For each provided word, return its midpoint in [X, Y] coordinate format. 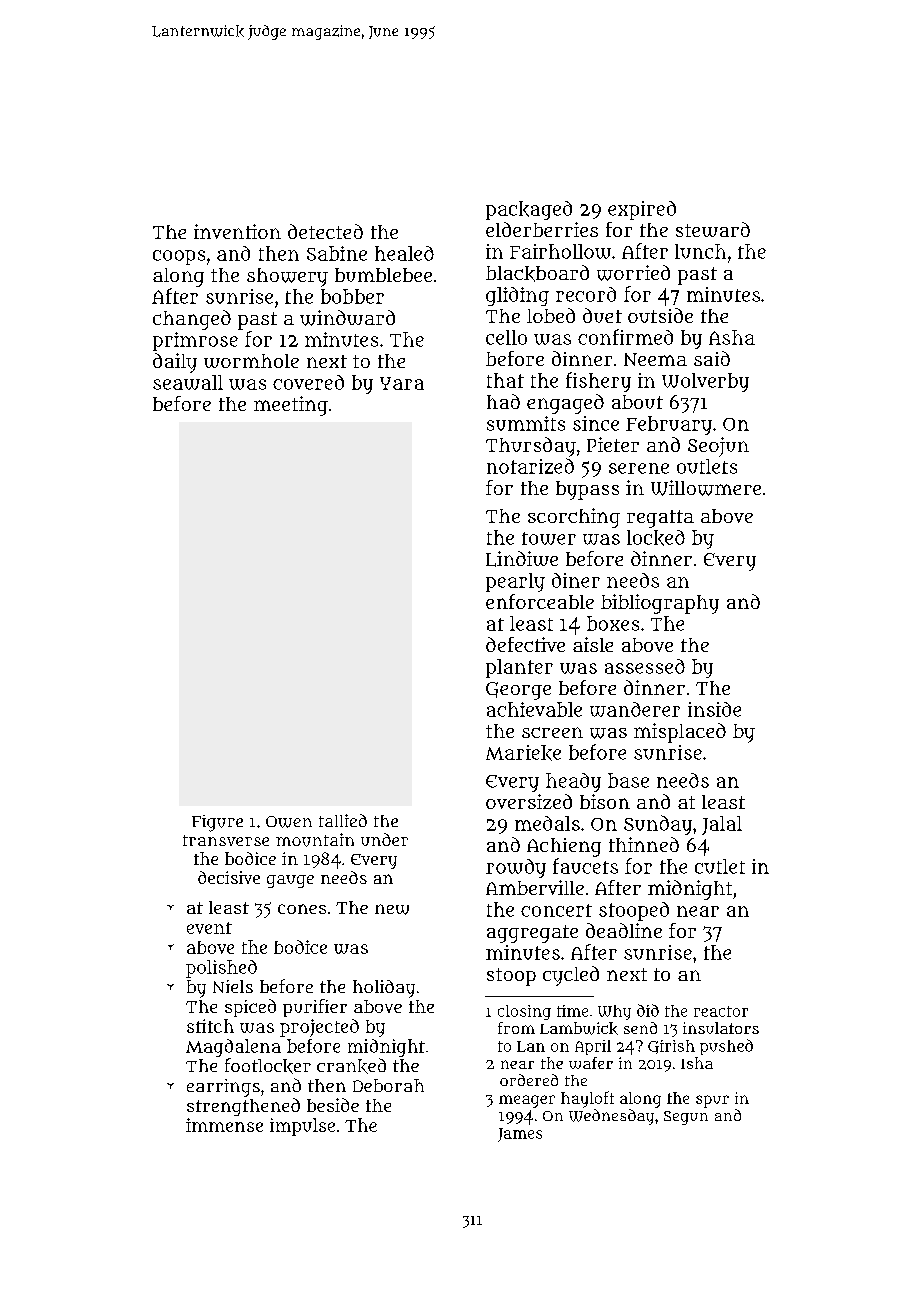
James [520, 1135]
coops [179, 257]
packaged [529, 210]
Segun [686, 1118]
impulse [302, 1127]
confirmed [625, 337]
